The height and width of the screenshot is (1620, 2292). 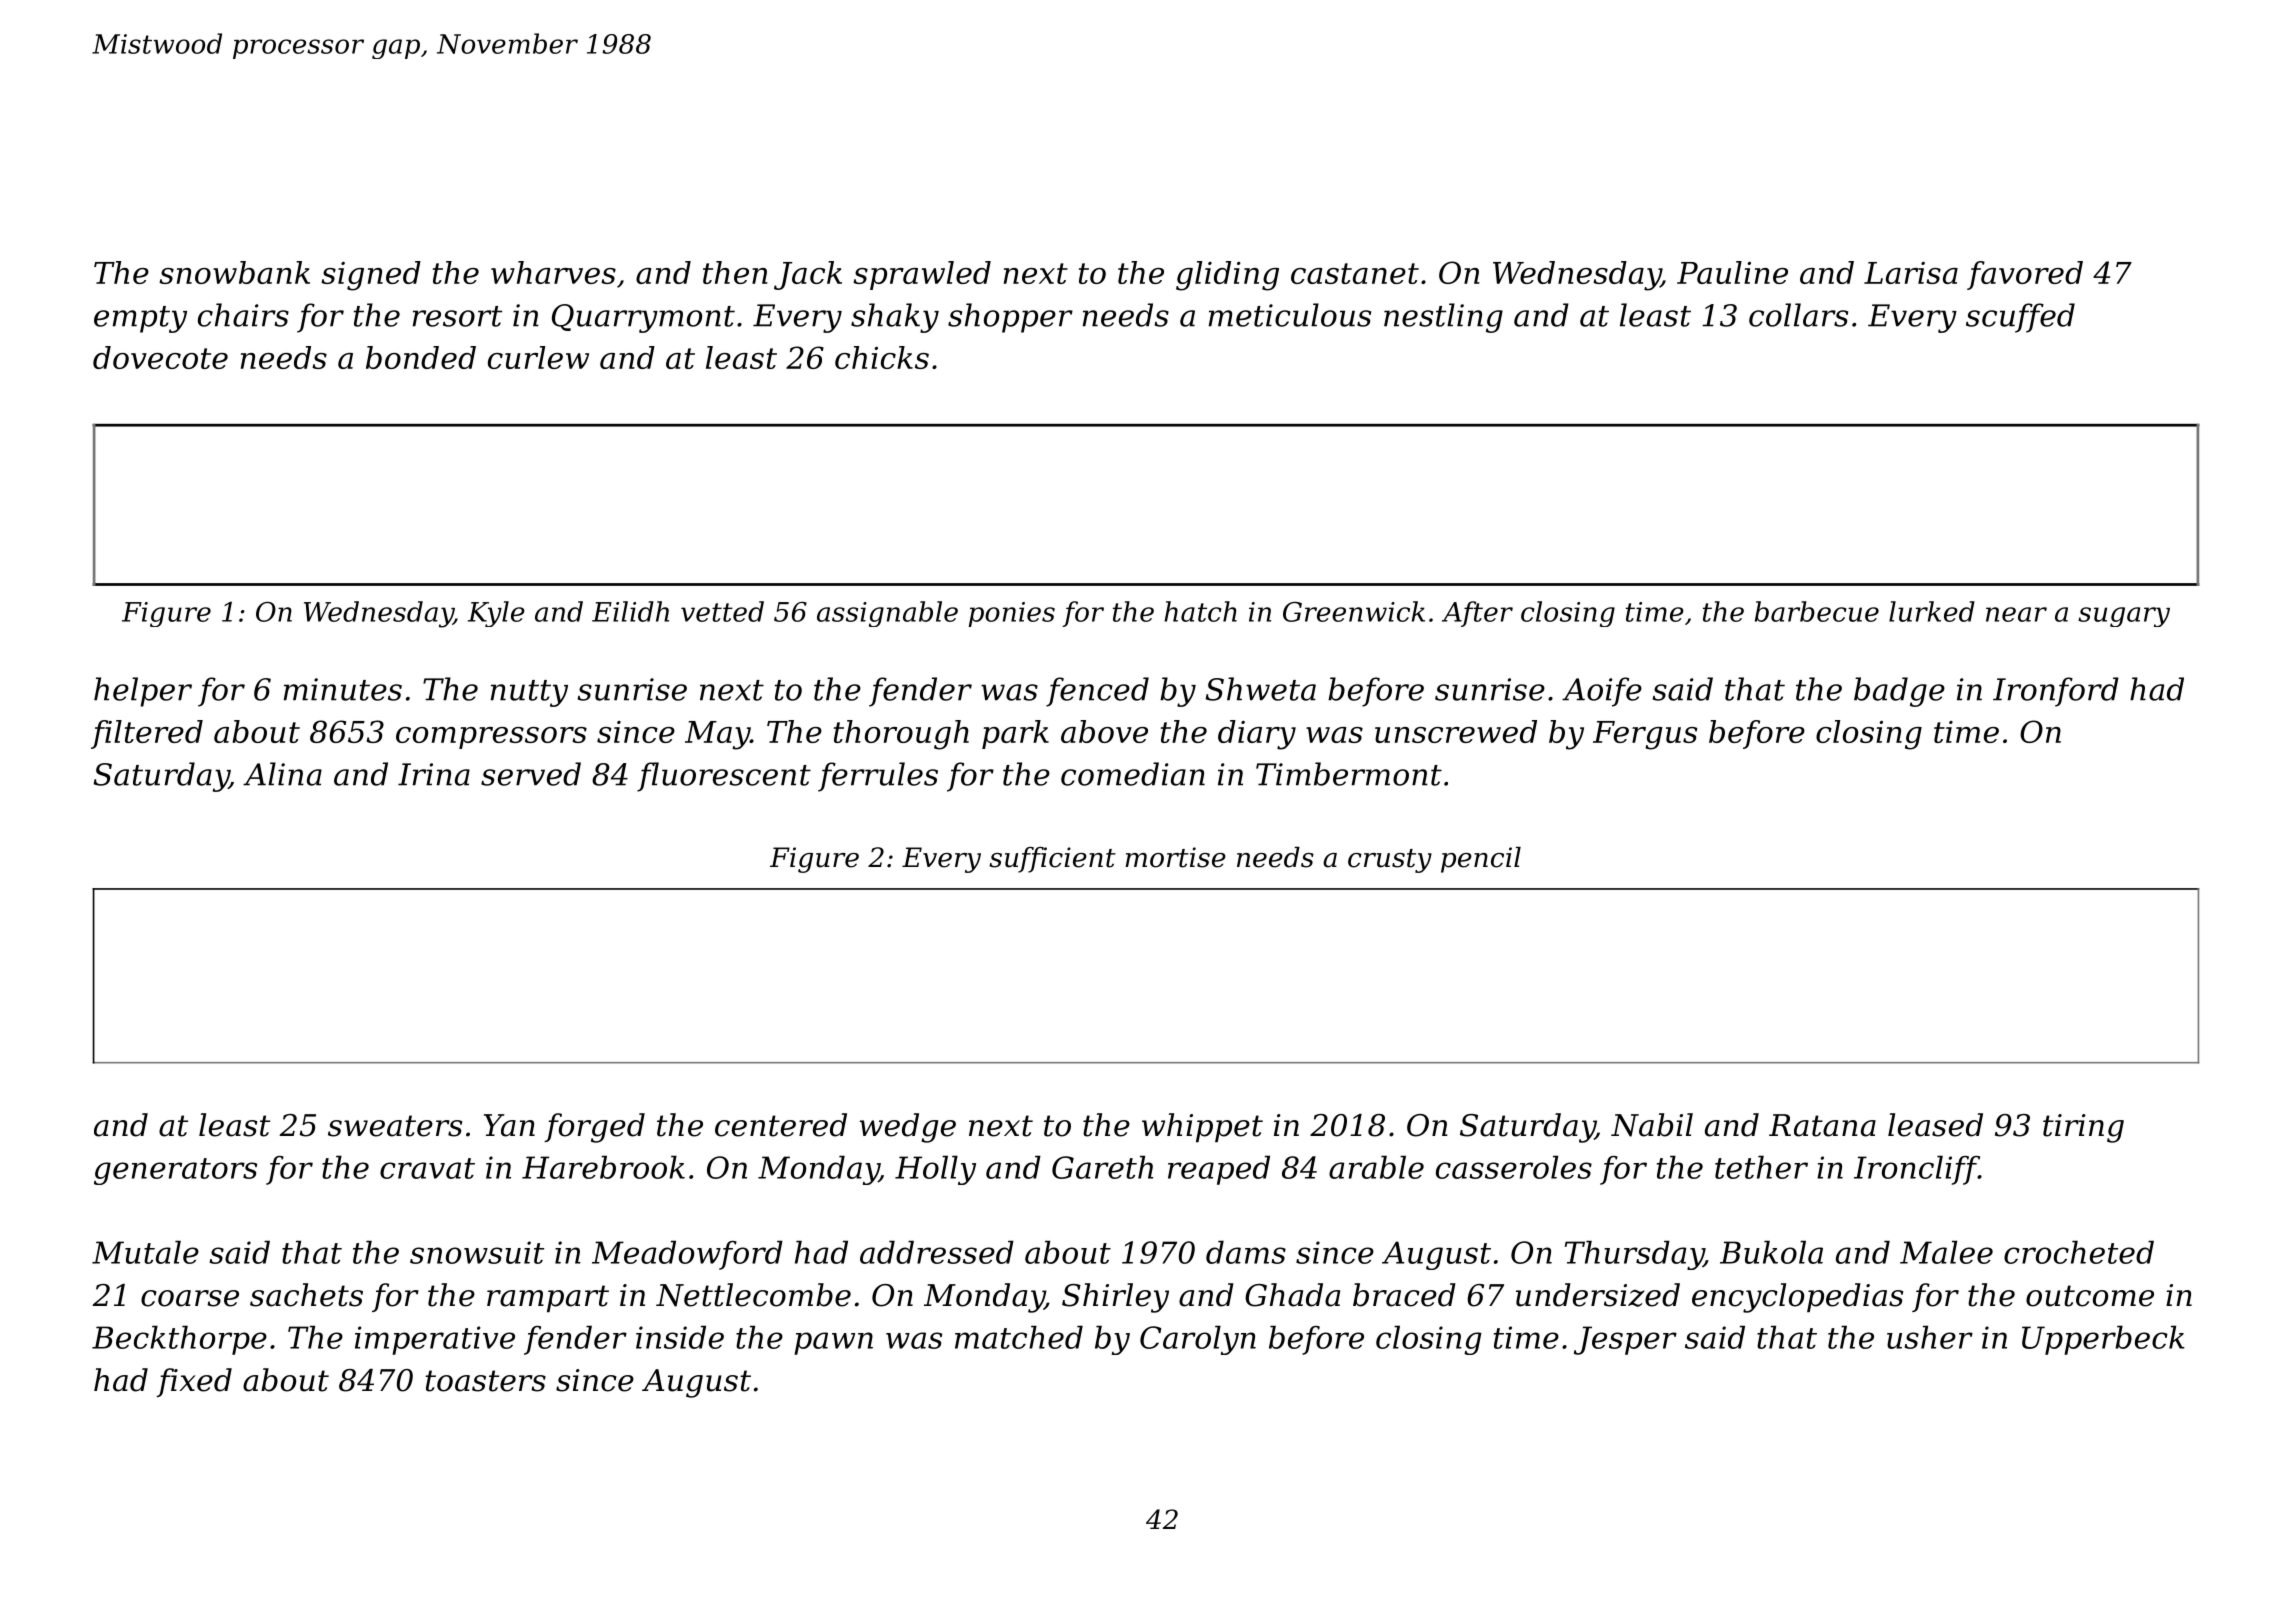 I want to click on pencil, so click(x=1481, y=860).
